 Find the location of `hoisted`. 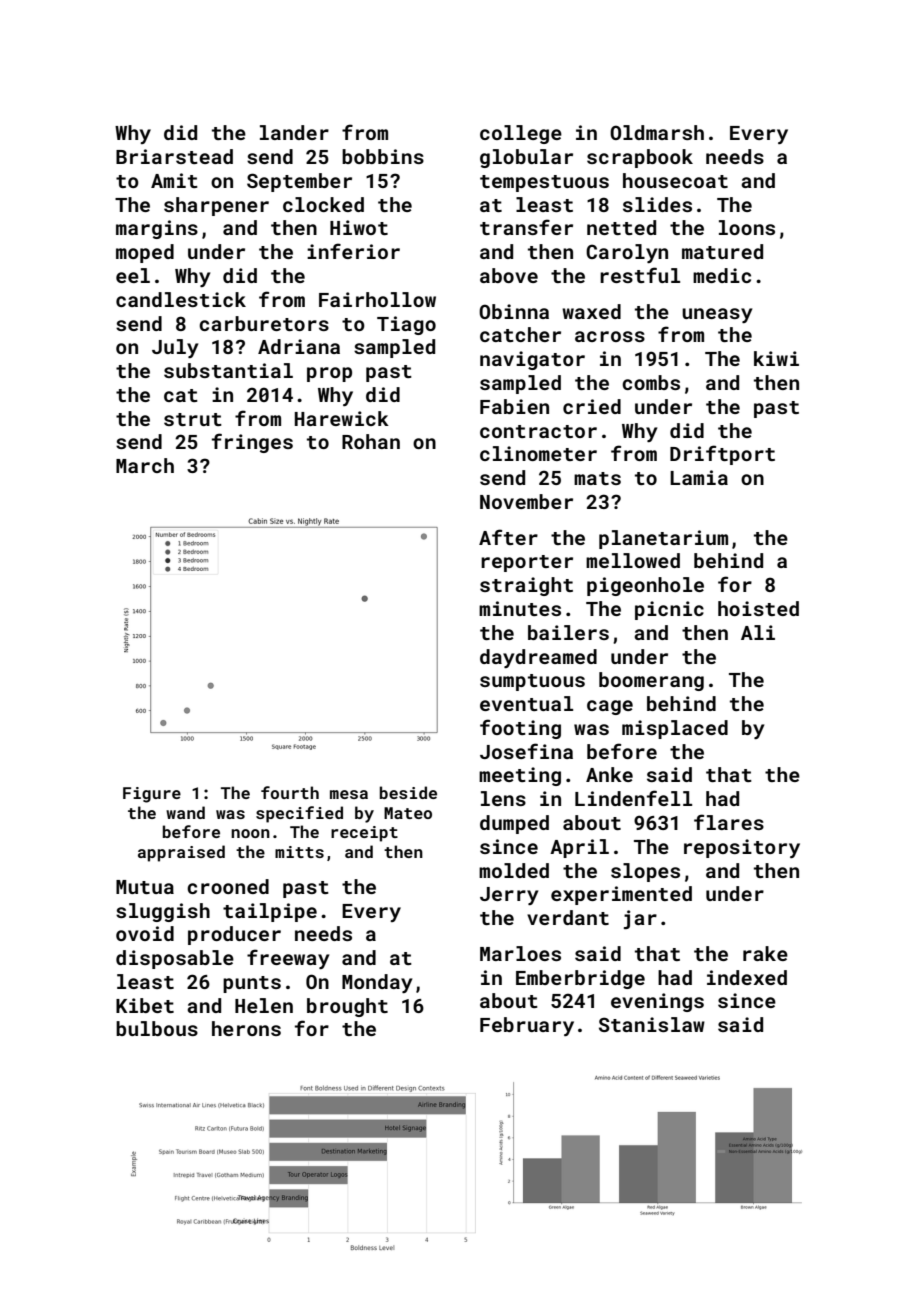

hoisted is located at coordinates (758, 608).
